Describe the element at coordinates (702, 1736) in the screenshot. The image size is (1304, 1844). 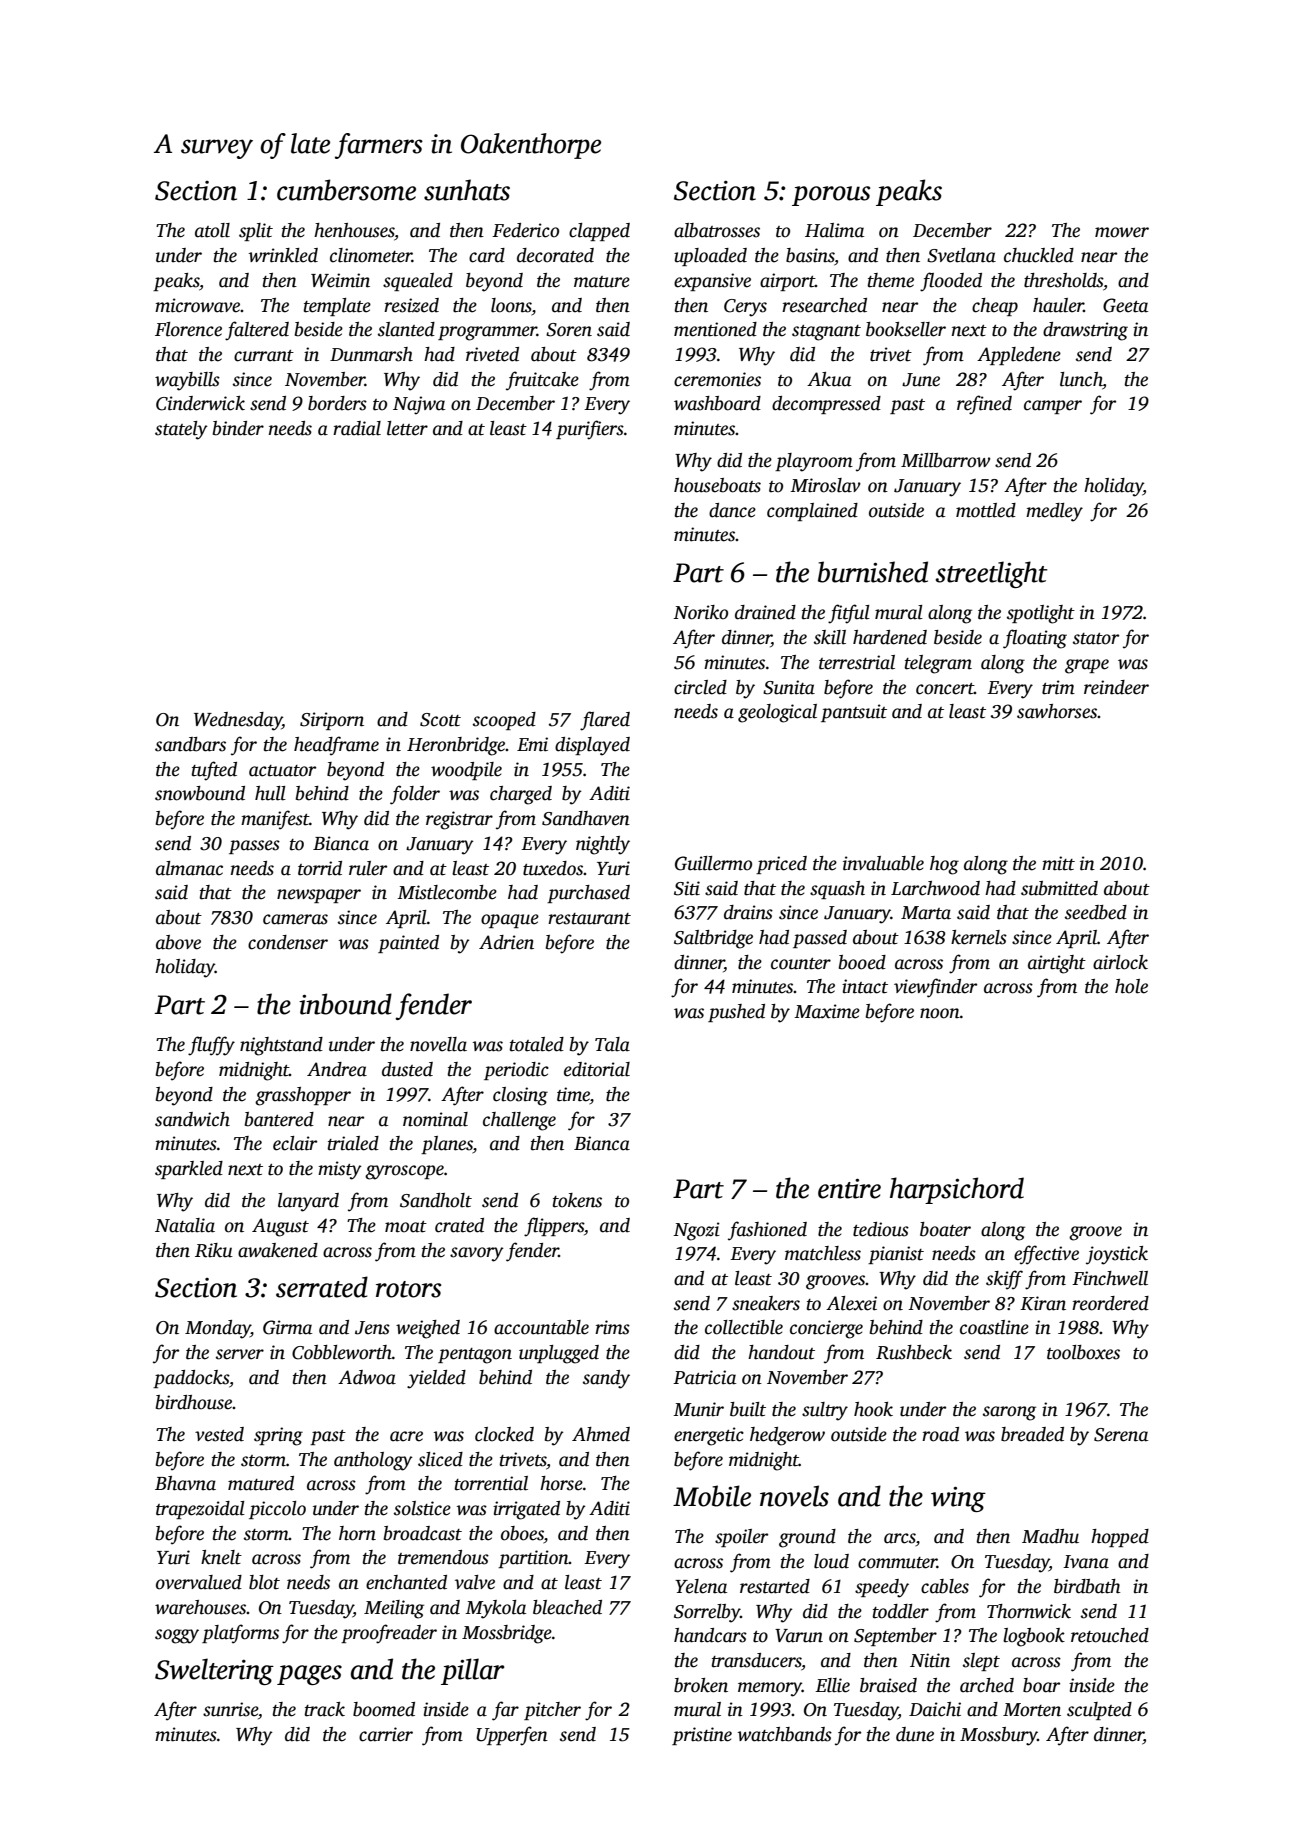
I see `pristine` at that location.
